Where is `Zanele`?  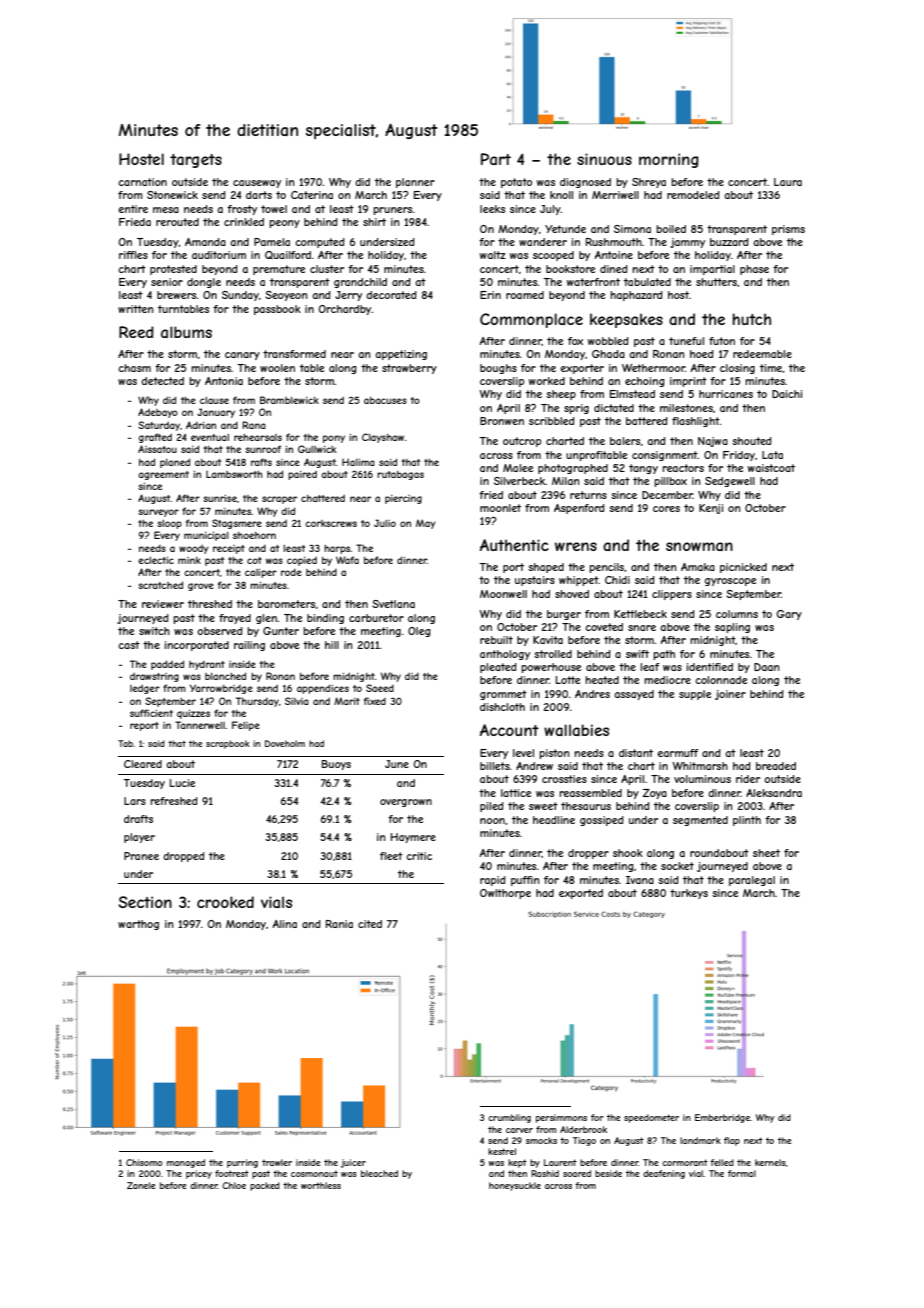 Zanele is located at coordinates (141, 1185).
